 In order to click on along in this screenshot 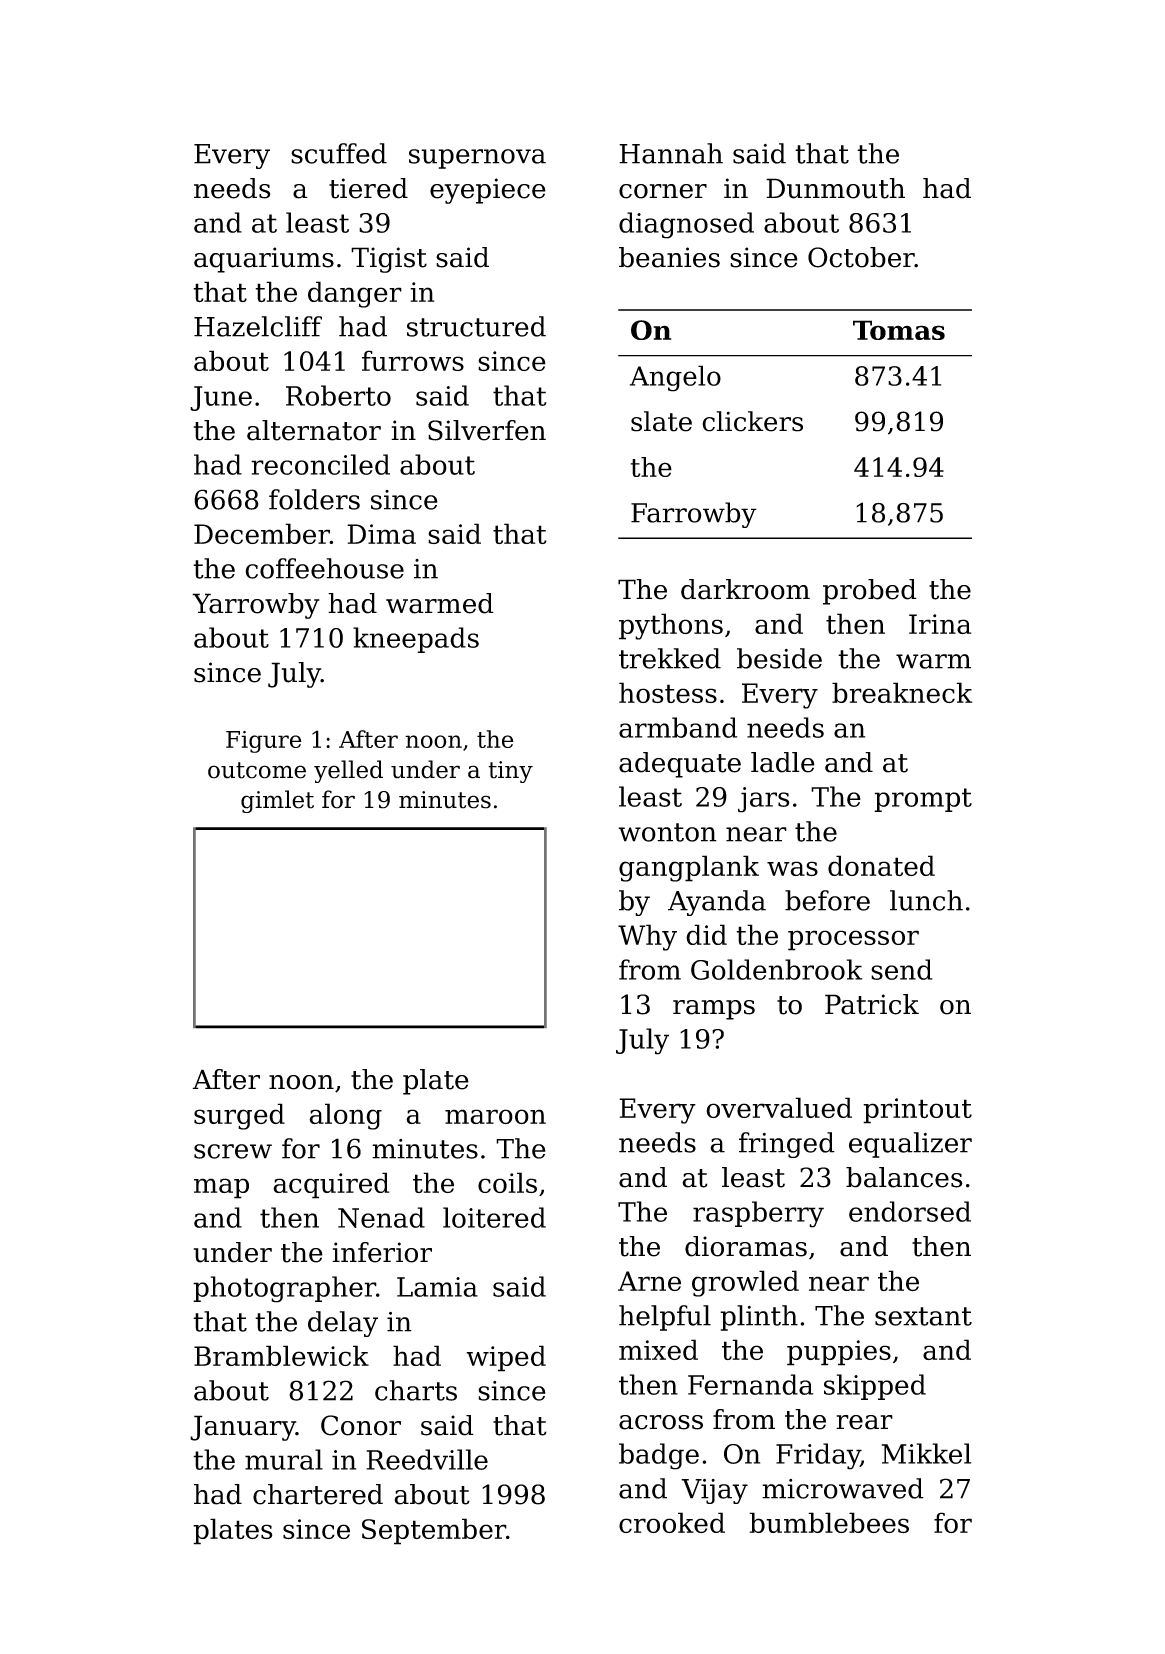, I will do `click(345, 1116)`.
